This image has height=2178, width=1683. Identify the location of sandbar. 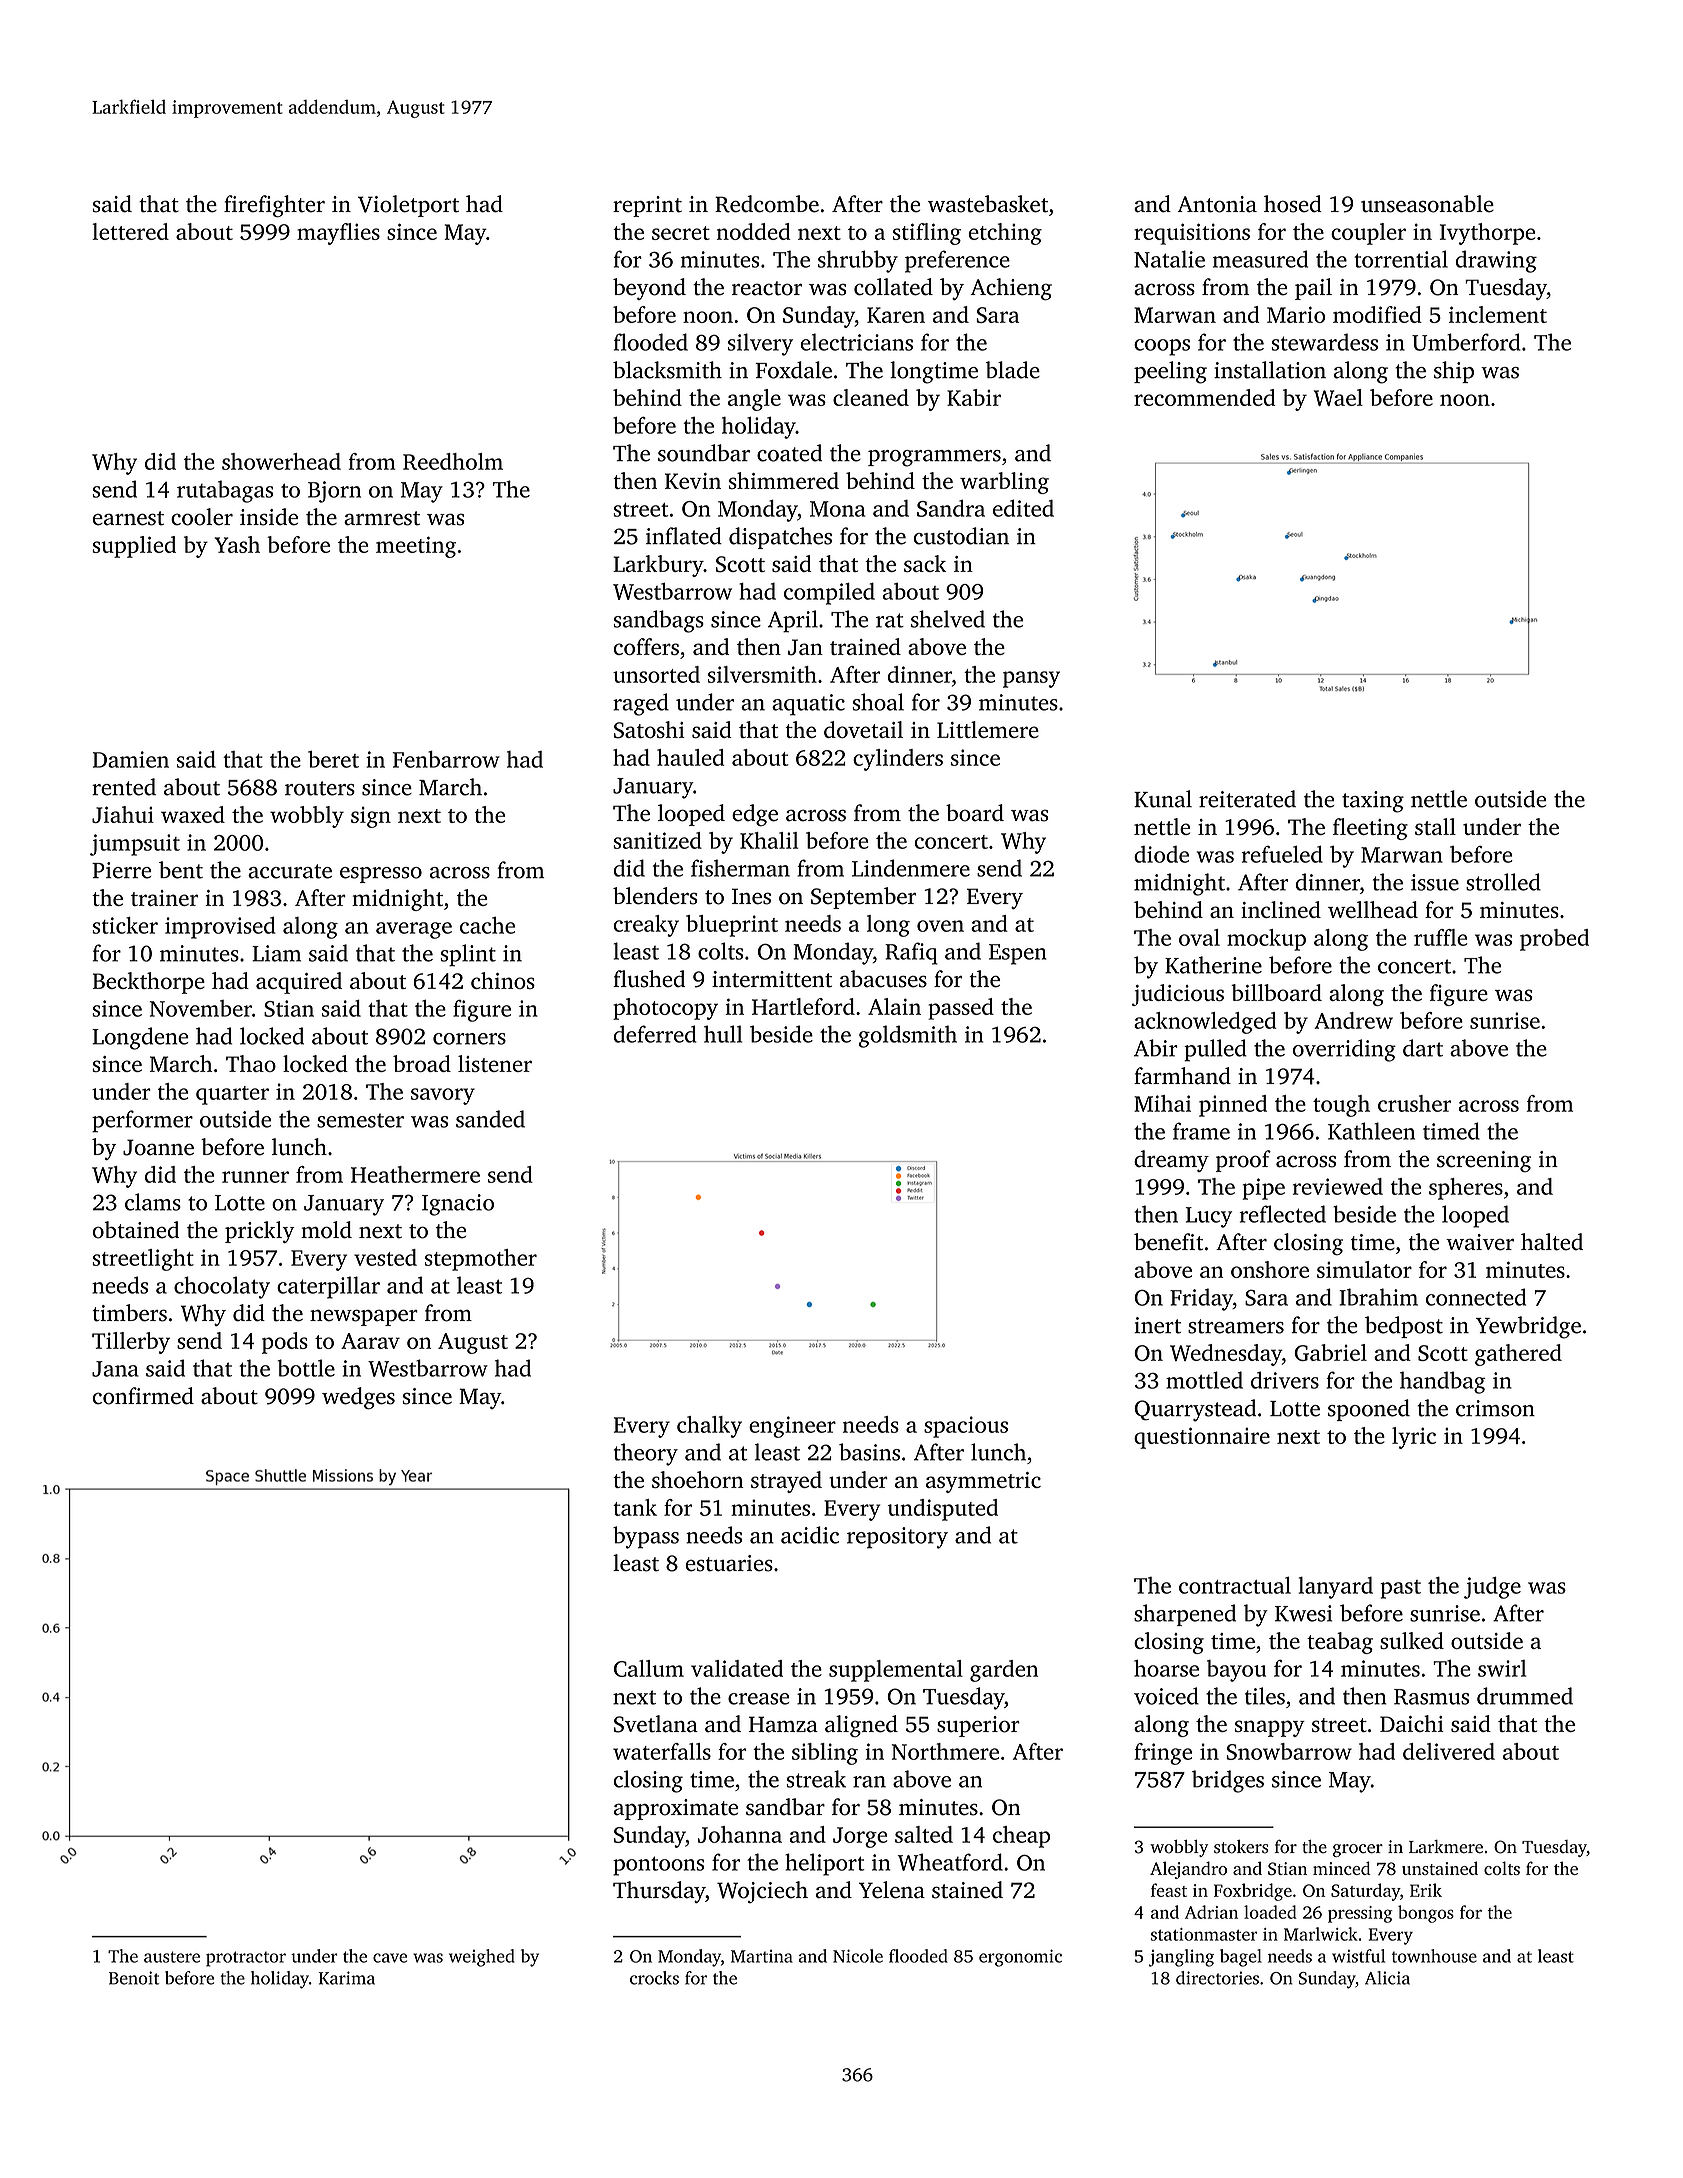
(785, 1807).
